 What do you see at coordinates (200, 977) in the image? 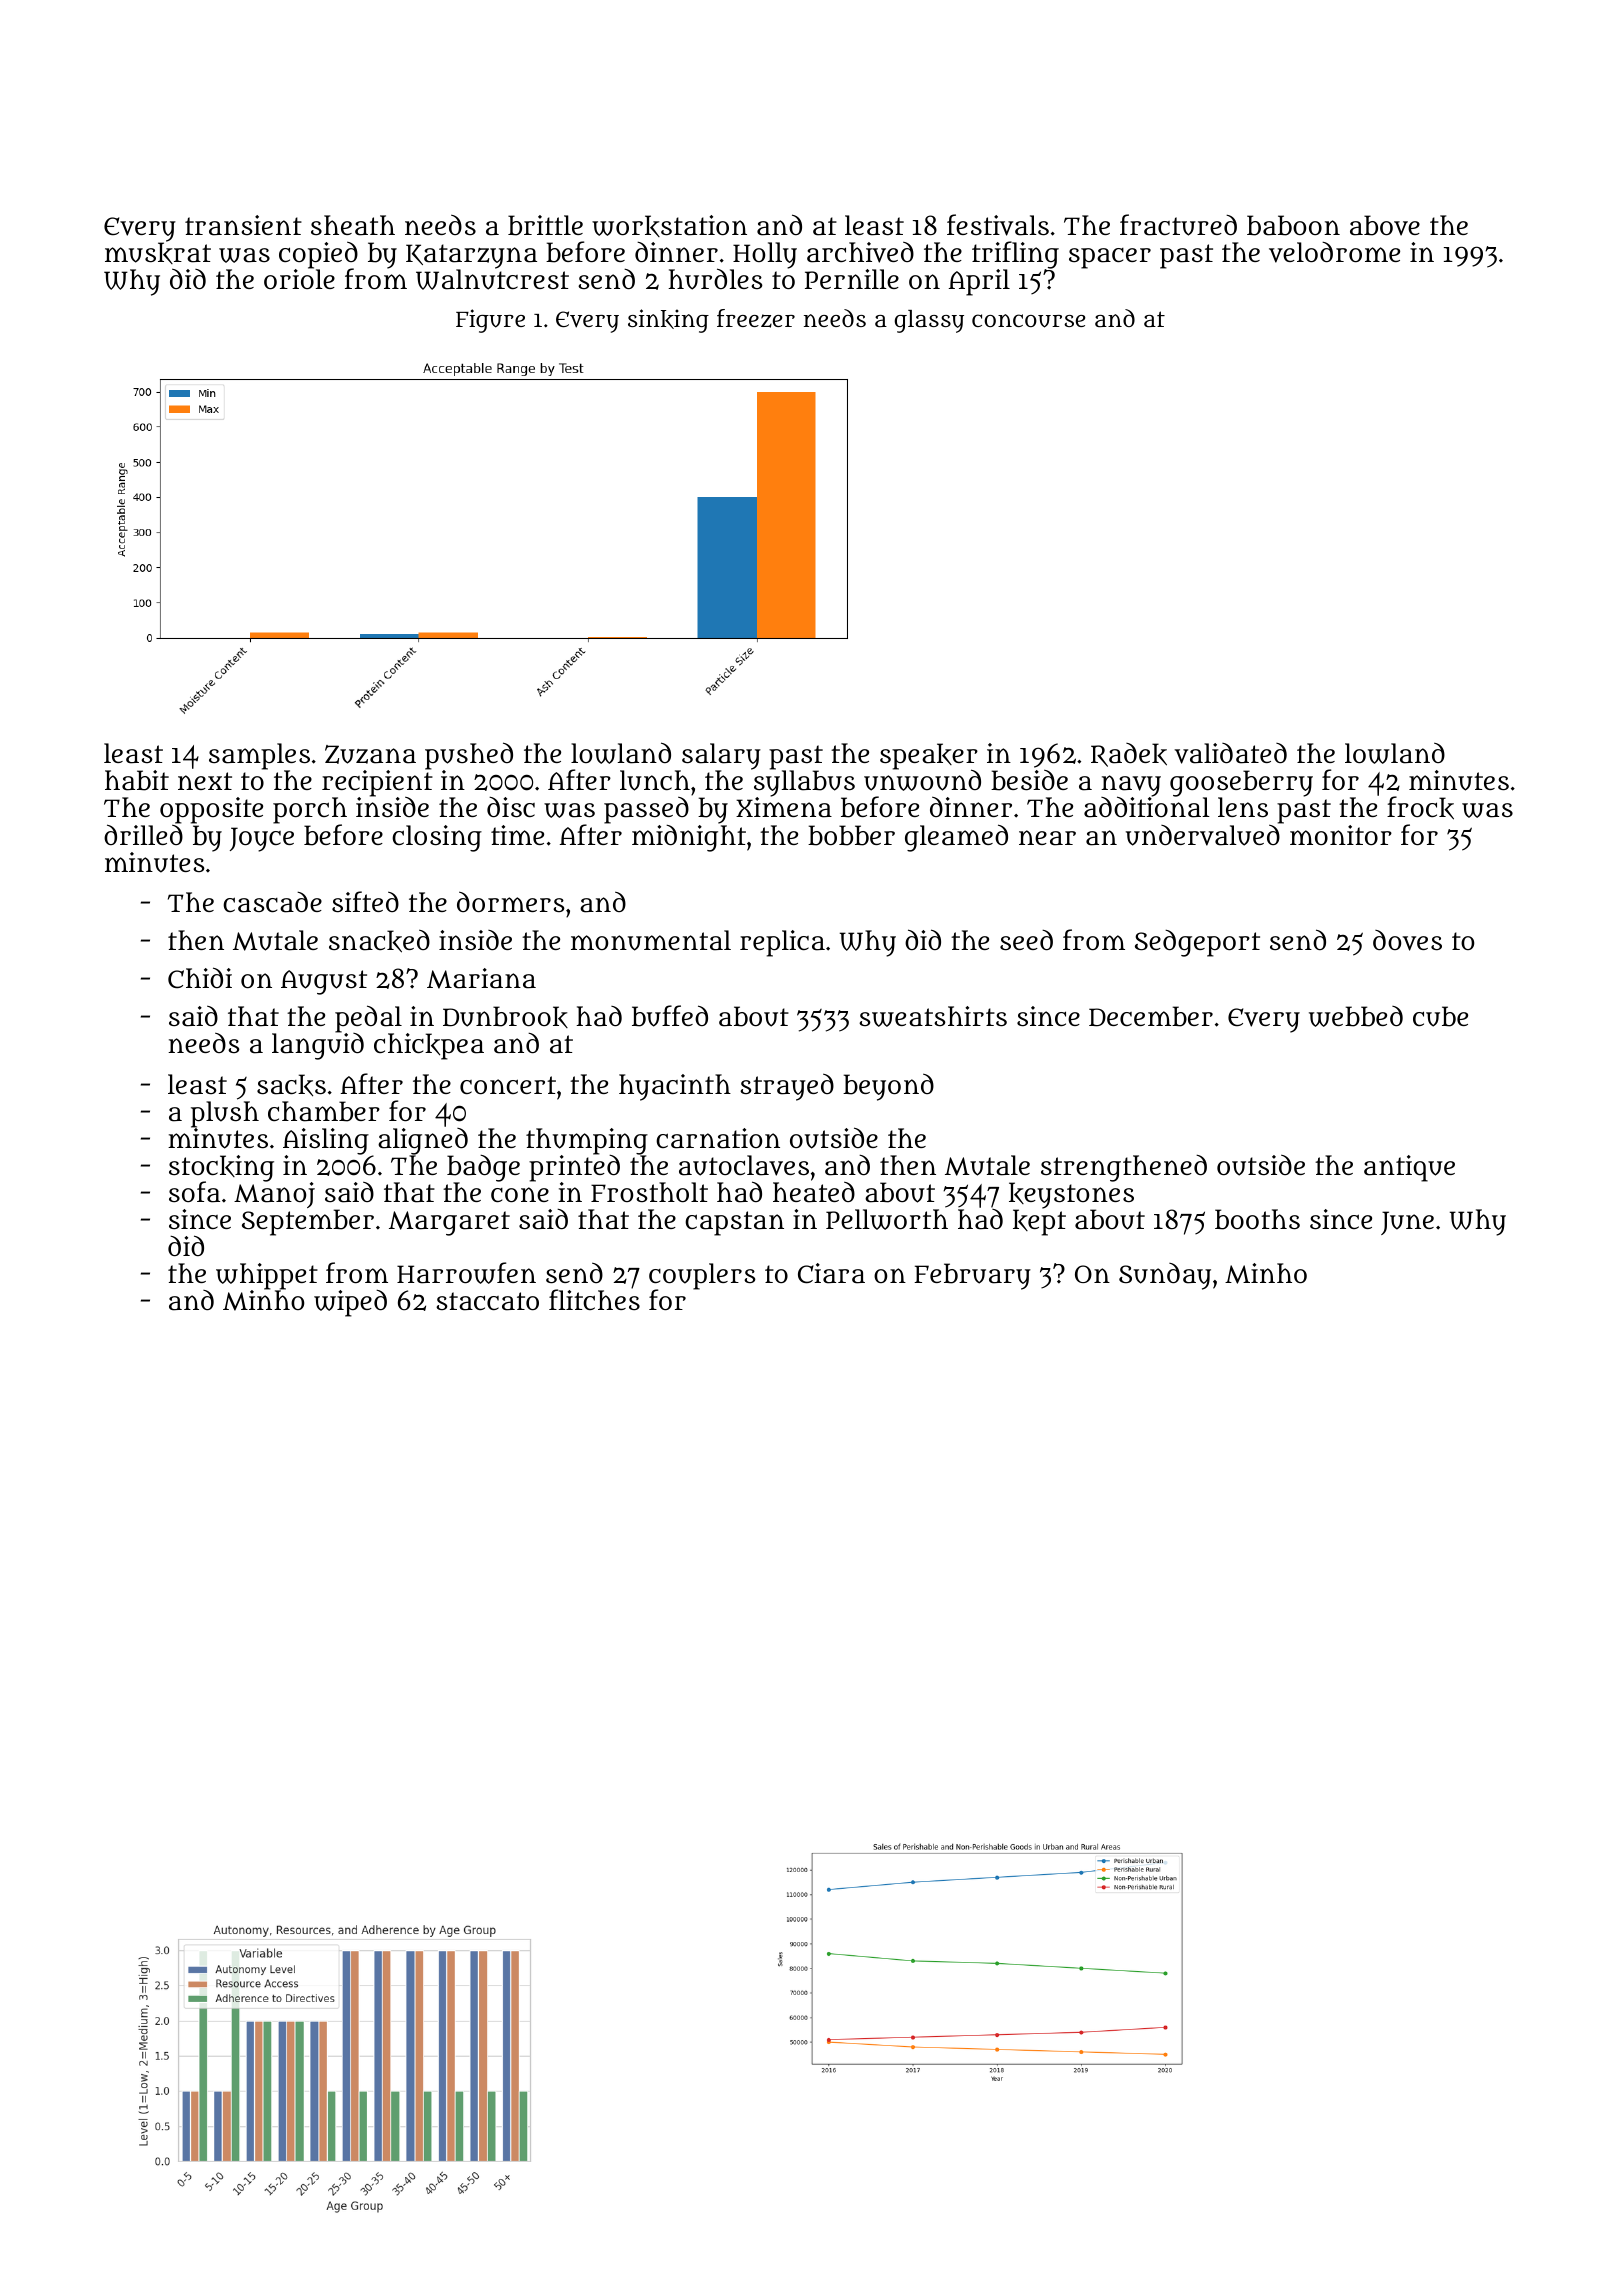
I see `Chidi` at bounding box center [200, 977].
